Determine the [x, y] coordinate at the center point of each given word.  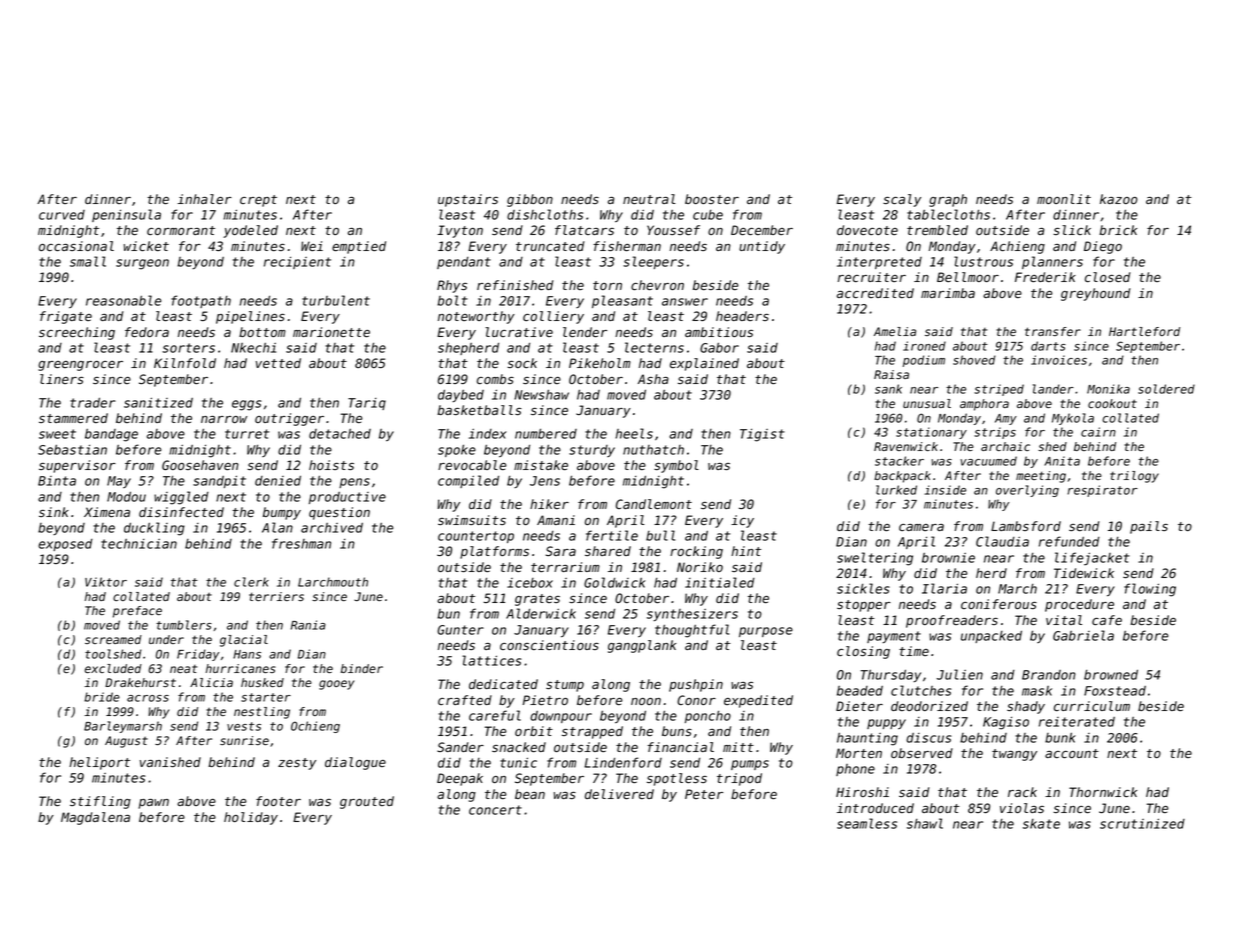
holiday [251, 818]
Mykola [1073, 419]
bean [530, 794]
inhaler [205, 199]
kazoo [1119, 199]
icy [742, 521]
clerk [251, 582]
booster [712, 199]
